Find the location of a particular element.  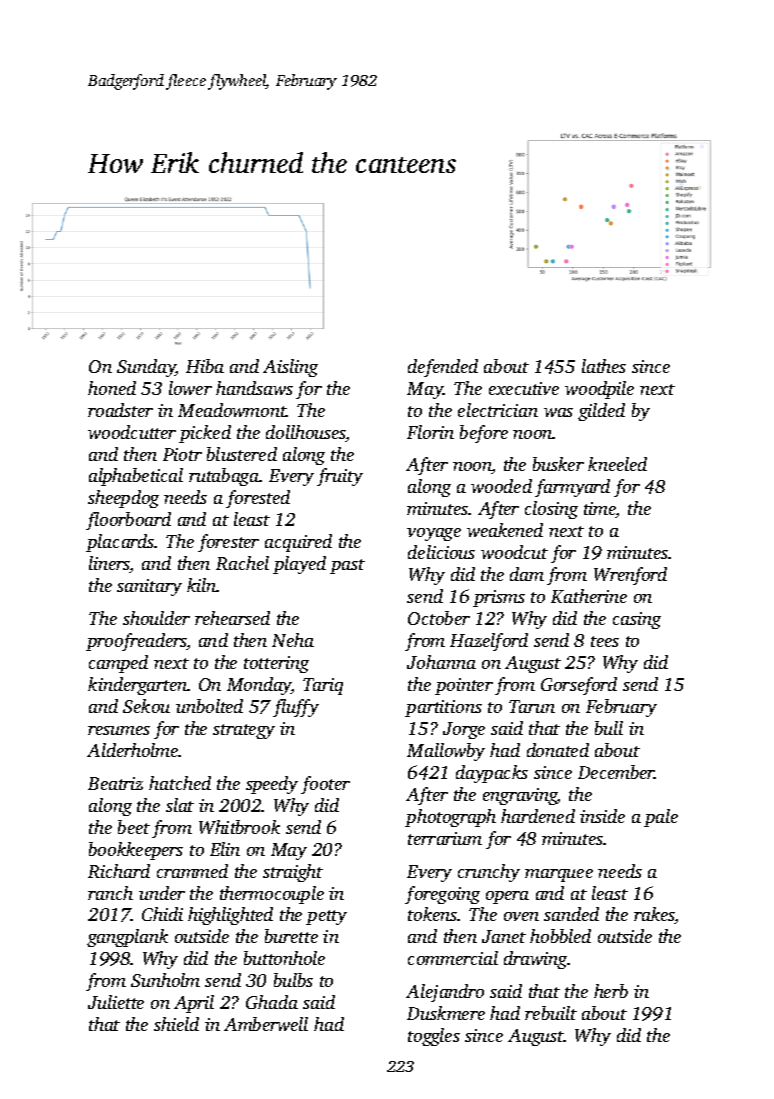

camped is located at coordinates (118, 664).
